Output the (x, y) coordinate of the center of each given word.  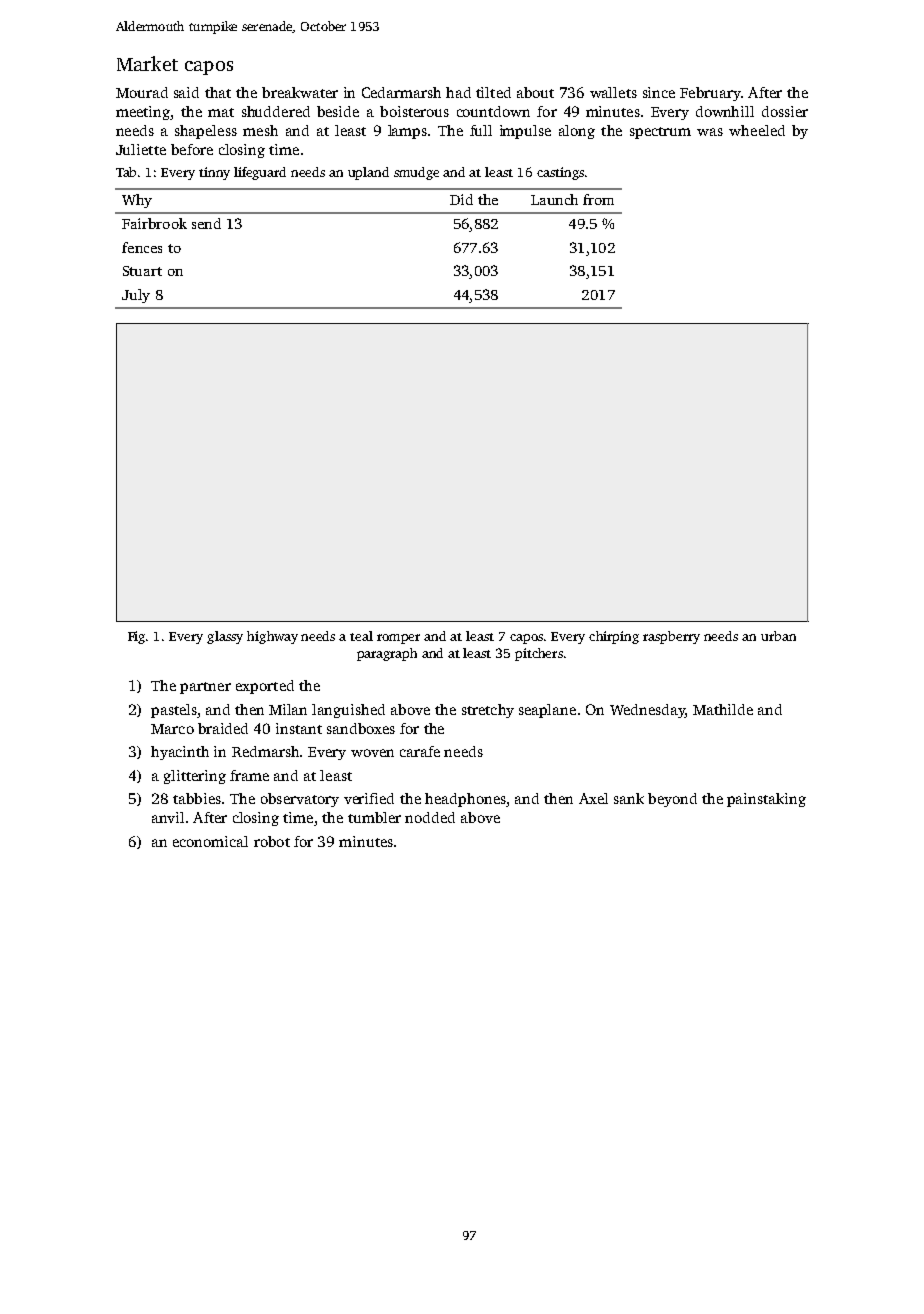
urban (778, 636)
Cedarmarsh (401, 92)
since (659, 92)
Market (147, 63)
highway (272, 637)
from (598, 199)
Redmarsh (265, 751)
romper (398, 639)
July (136, 296)
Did (461, 199)
